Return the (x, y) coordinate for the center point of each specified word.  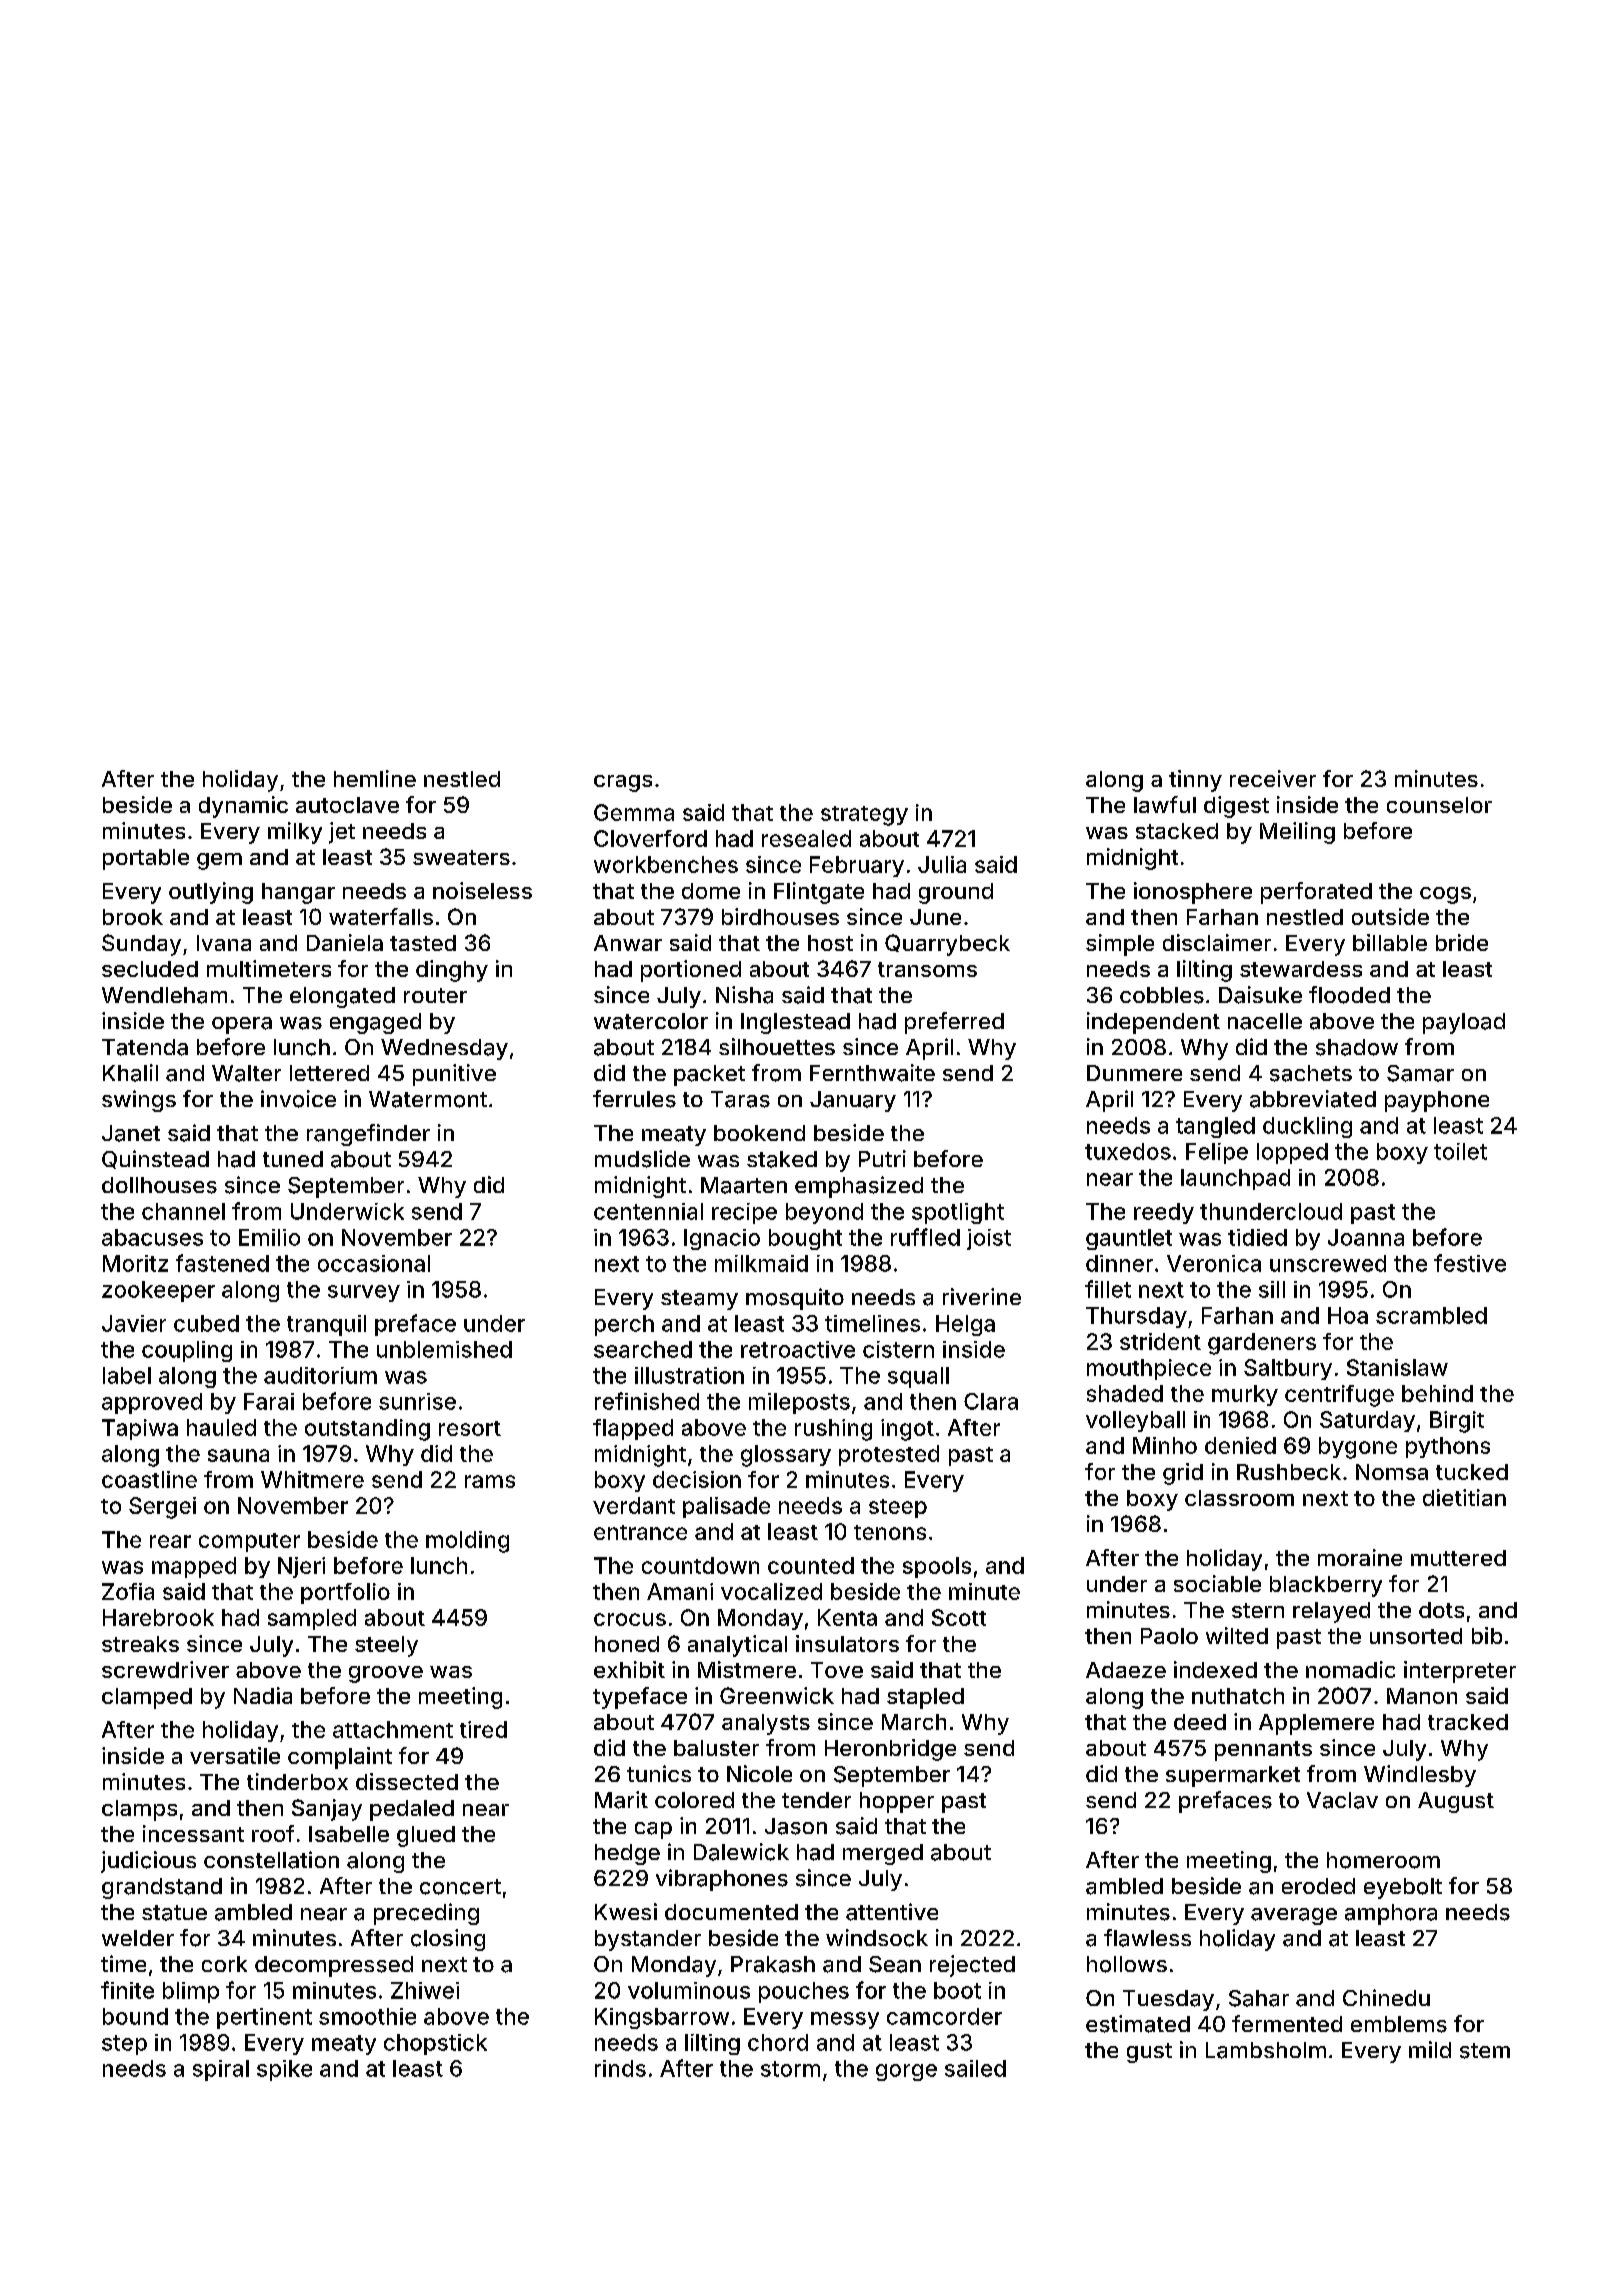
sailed (975, 2068)
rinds (620, 2068)
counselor (1439, 805)
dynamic (243, 807)
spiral (221, 2070)
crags (623, 783)
